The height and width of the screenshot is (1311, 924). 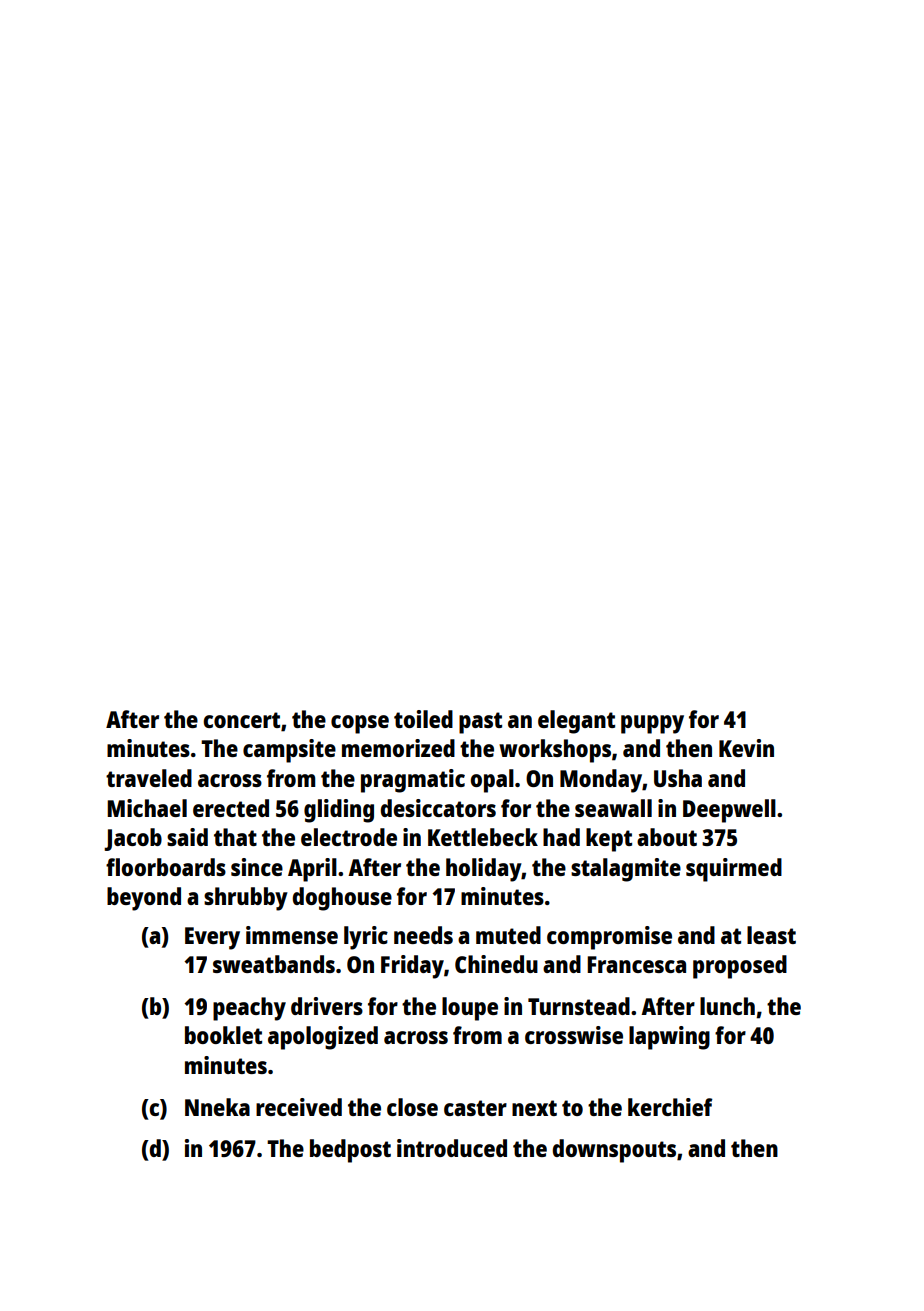 I want to click on lapwing, so click(x=669, y=1038).
